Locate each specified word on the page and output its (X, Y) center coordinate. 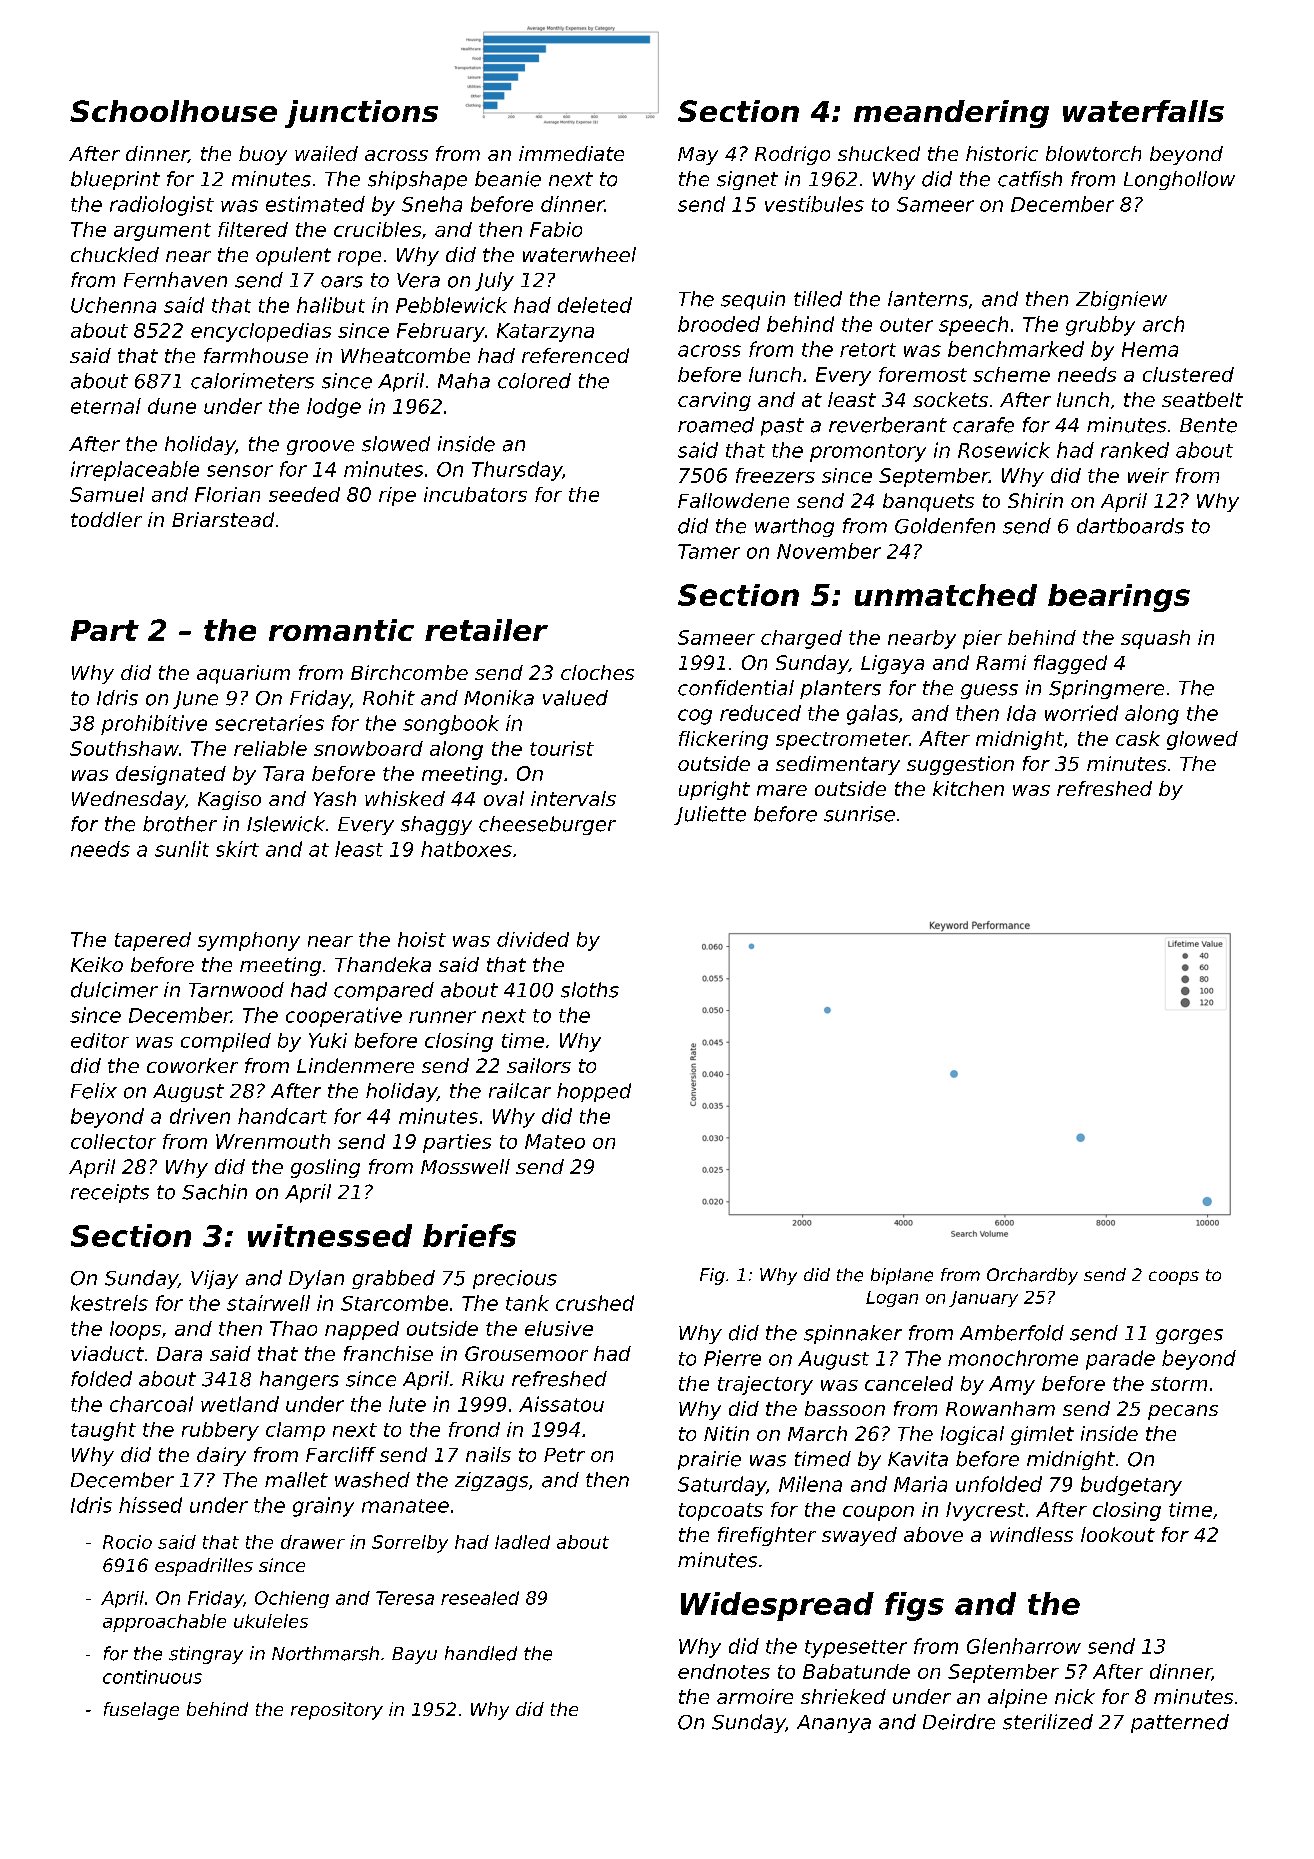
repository (337, 1711)
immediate (571, 153)
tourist (562, 748)
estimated (315, 204)
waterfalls (1143, 111)
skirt (237, 849)
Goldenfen (945, 526)
